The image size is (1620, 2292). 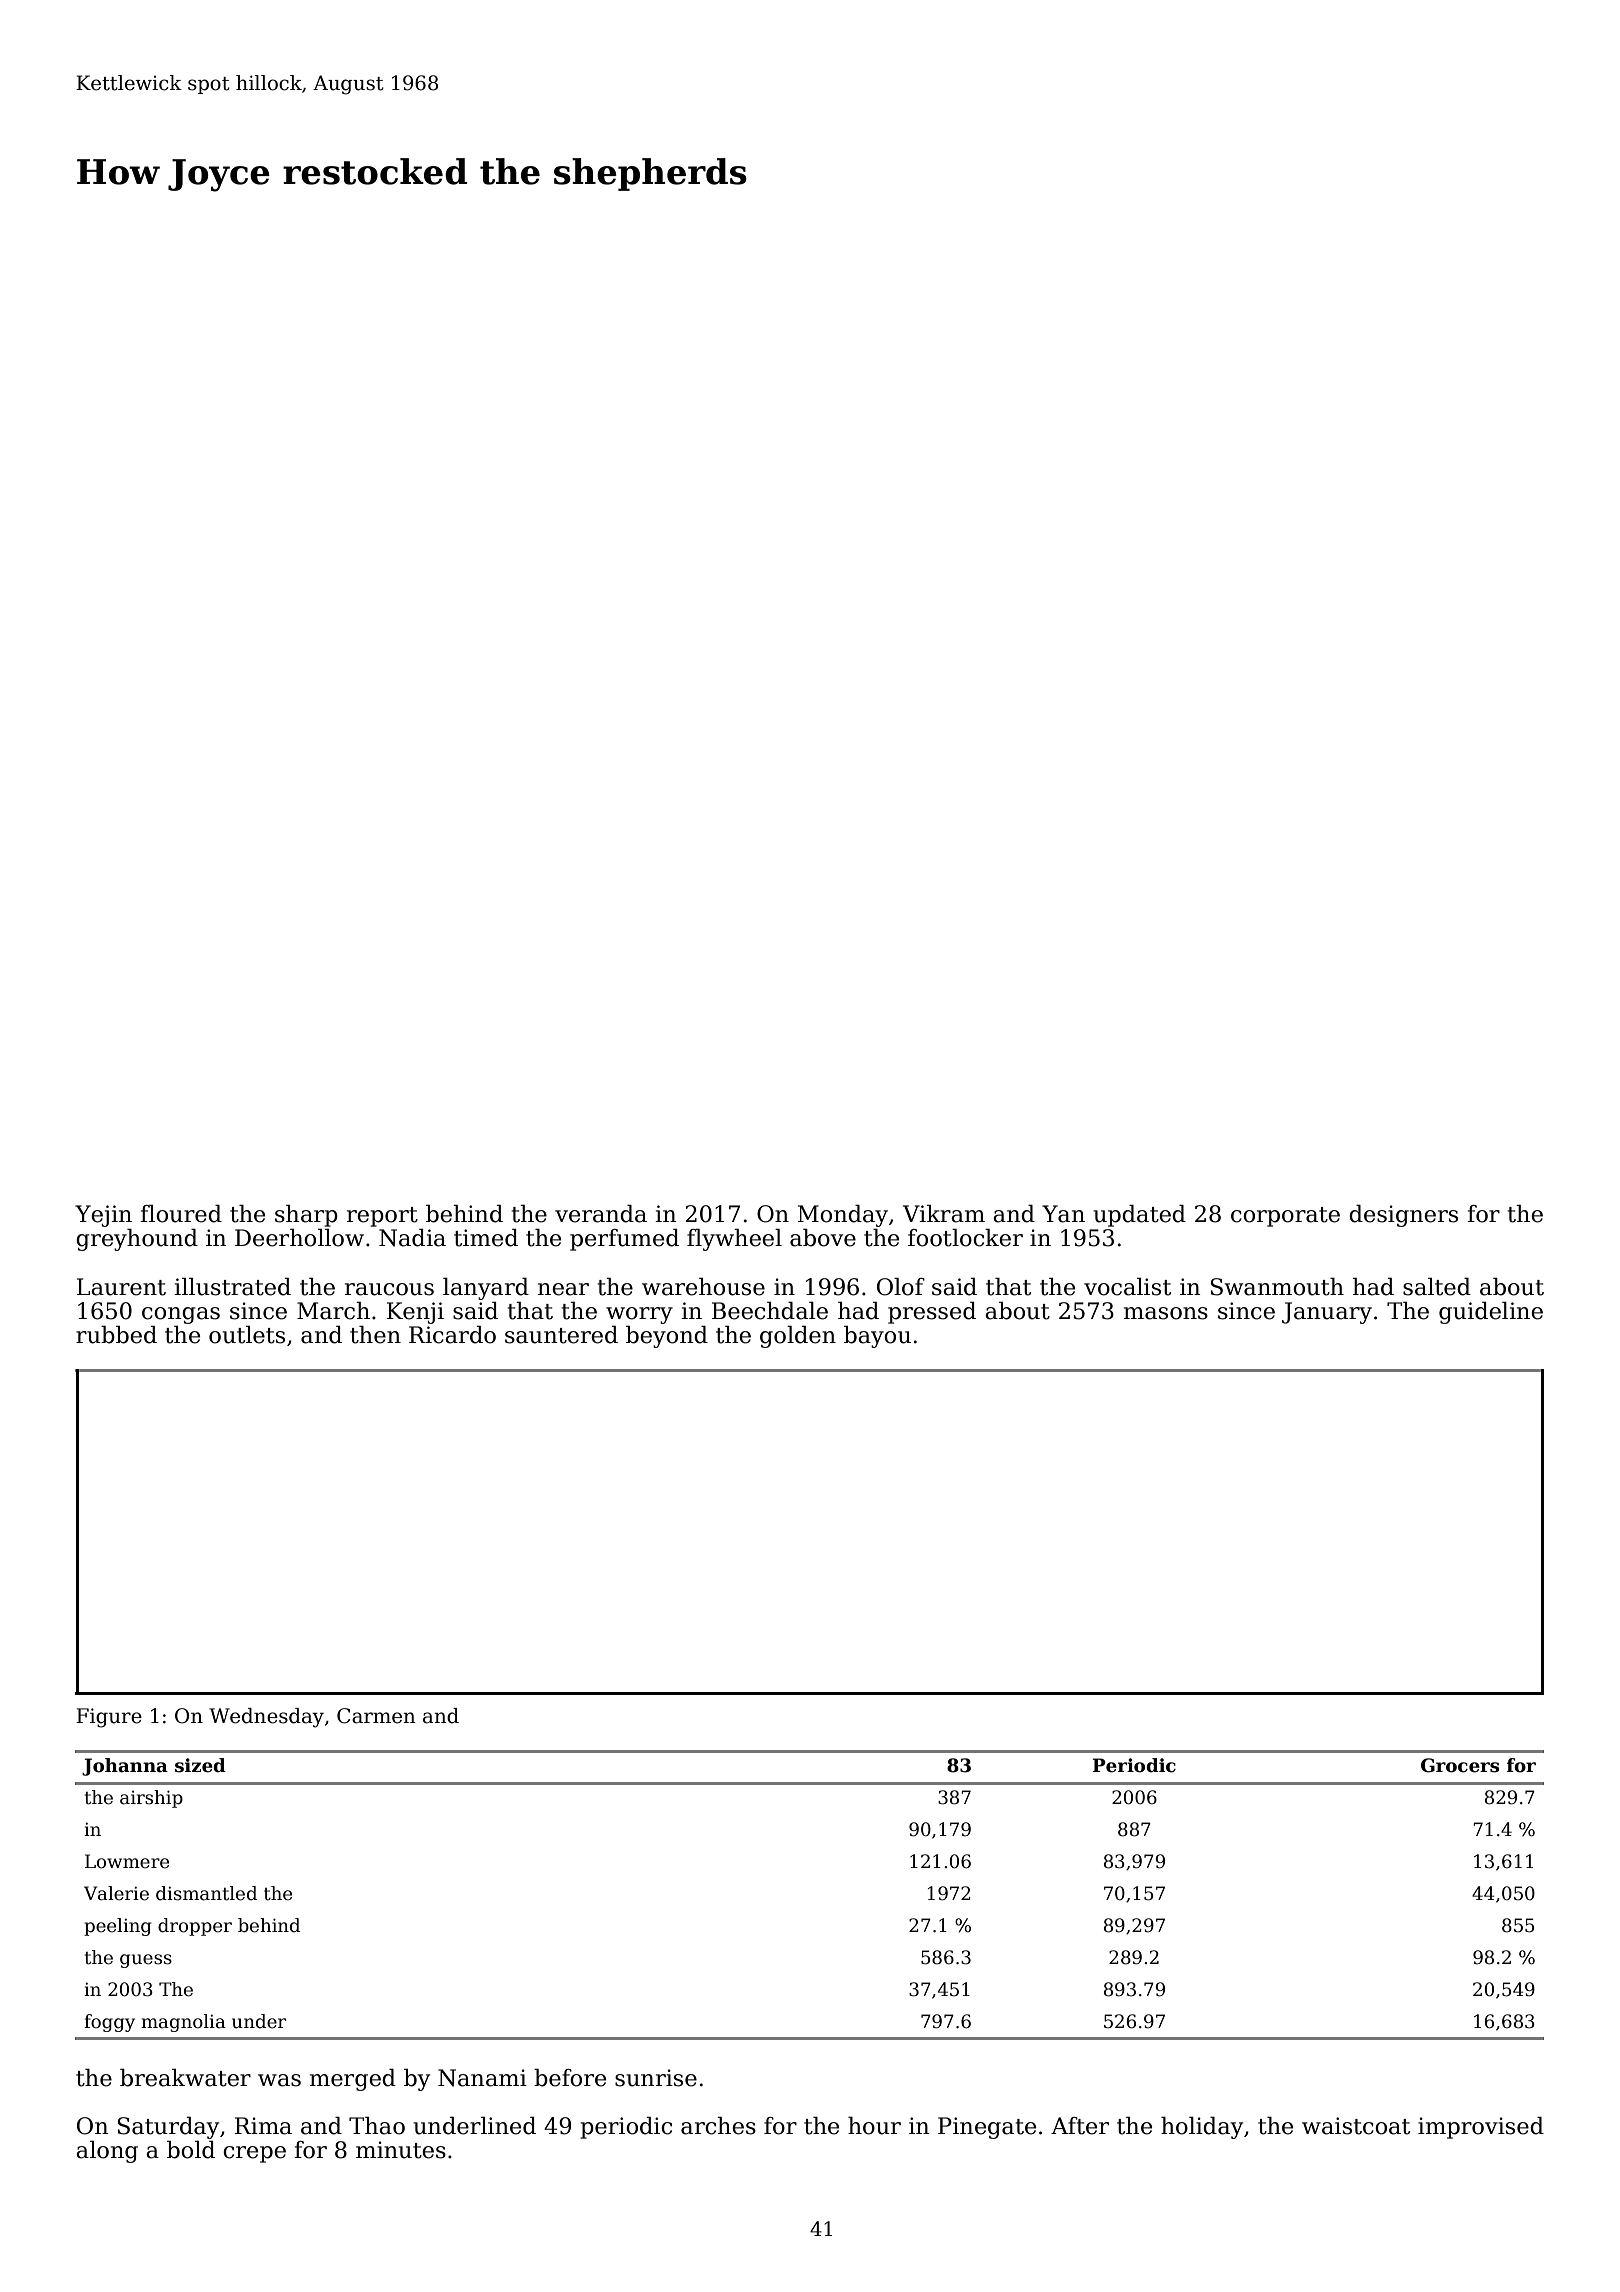 What do you see at coordinates (266, 1718) in the screenshot?
I see `Wednesday` at bounding box center [266, 1718].
